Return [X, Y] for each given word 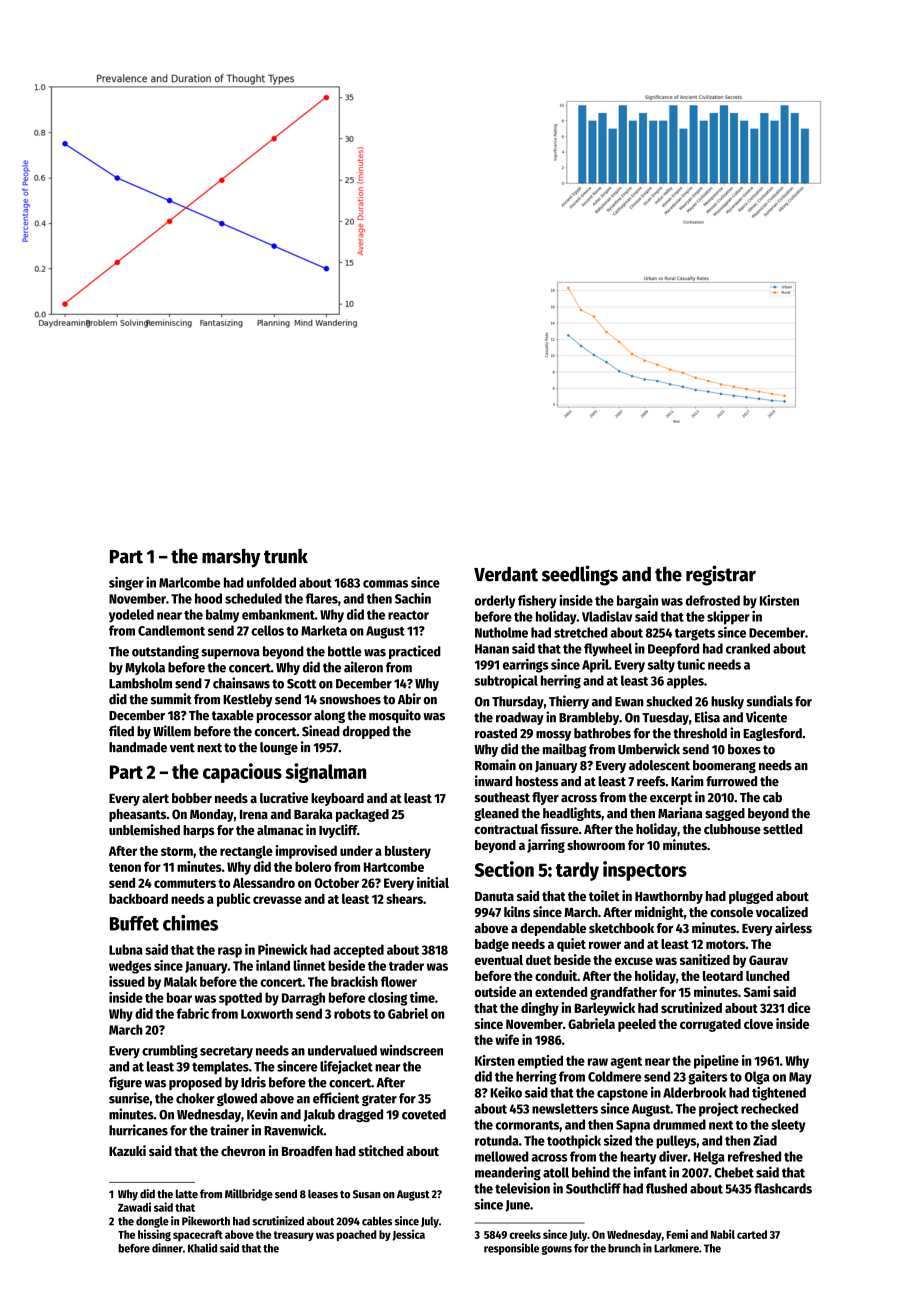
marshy [231, 558]
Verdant [506, 574]
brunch [624, 1248]
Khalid [202, 1248]
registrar [721, 575]
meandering [508, 1173]
